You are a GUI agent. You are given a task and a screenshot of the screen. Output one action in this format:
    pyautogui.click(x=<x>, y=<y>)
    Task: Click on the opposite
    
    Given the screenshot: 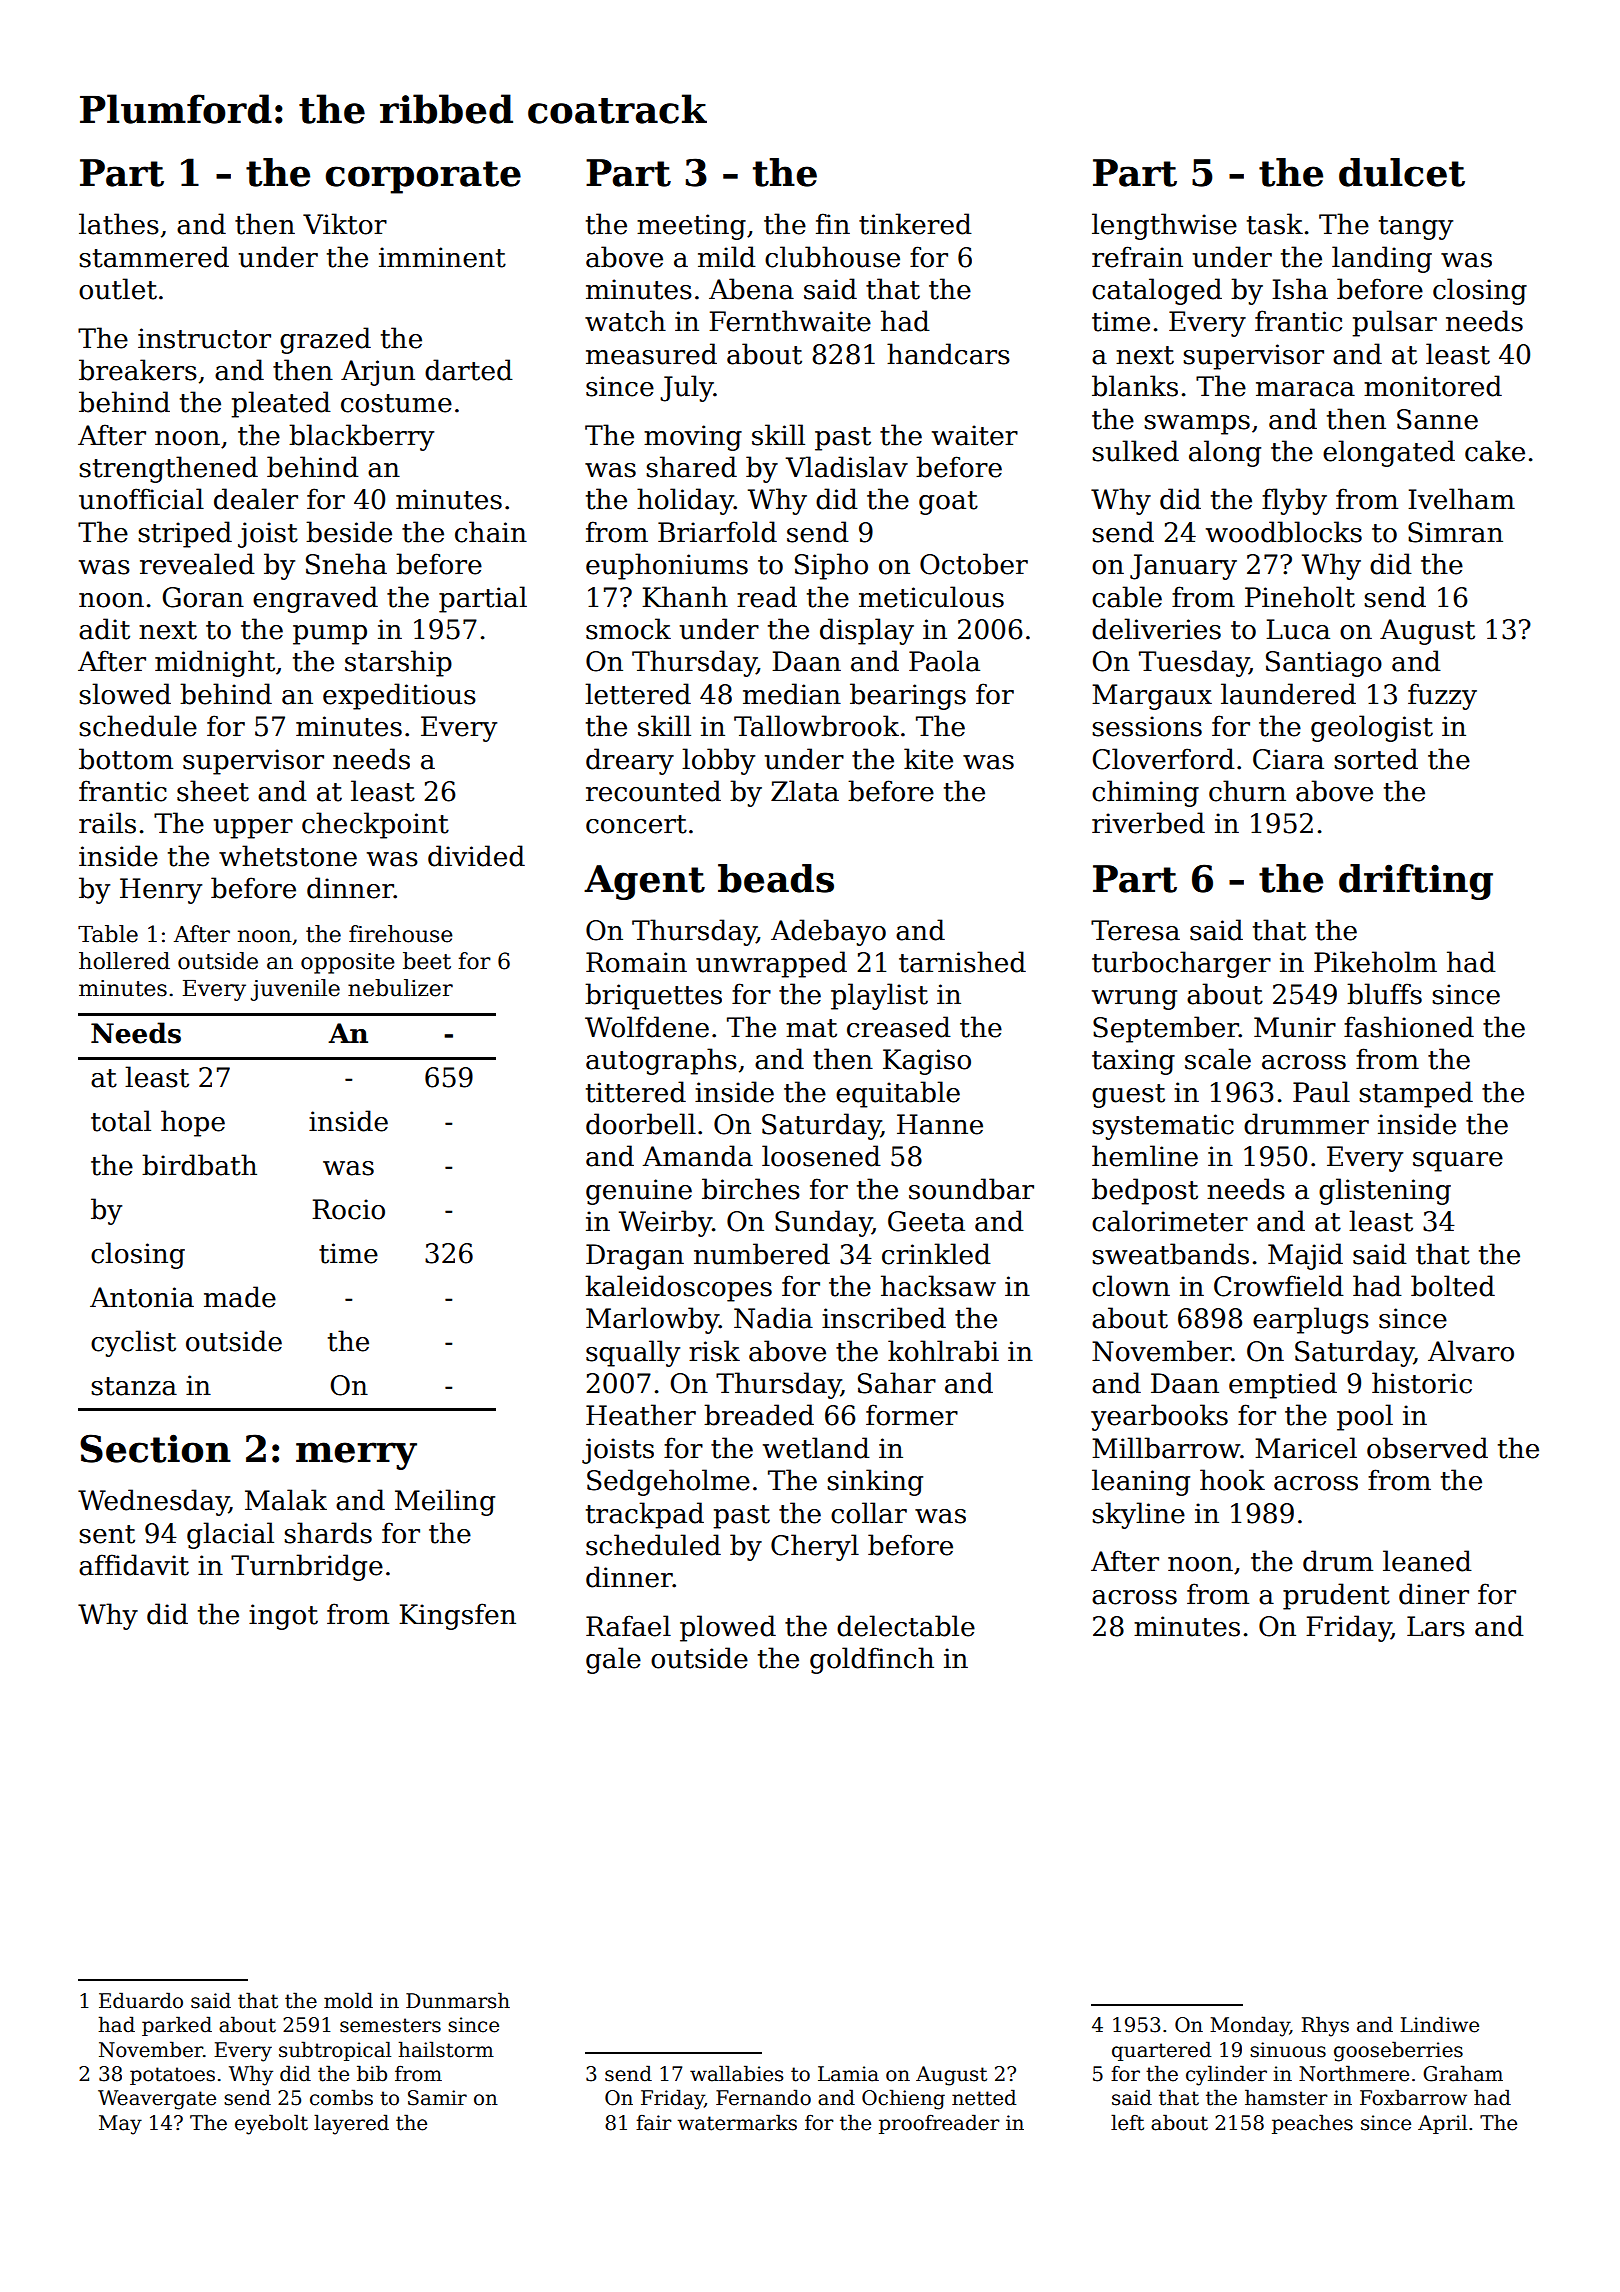 What is the action you would take?
    pyautogui.click(x=348, y=963)
